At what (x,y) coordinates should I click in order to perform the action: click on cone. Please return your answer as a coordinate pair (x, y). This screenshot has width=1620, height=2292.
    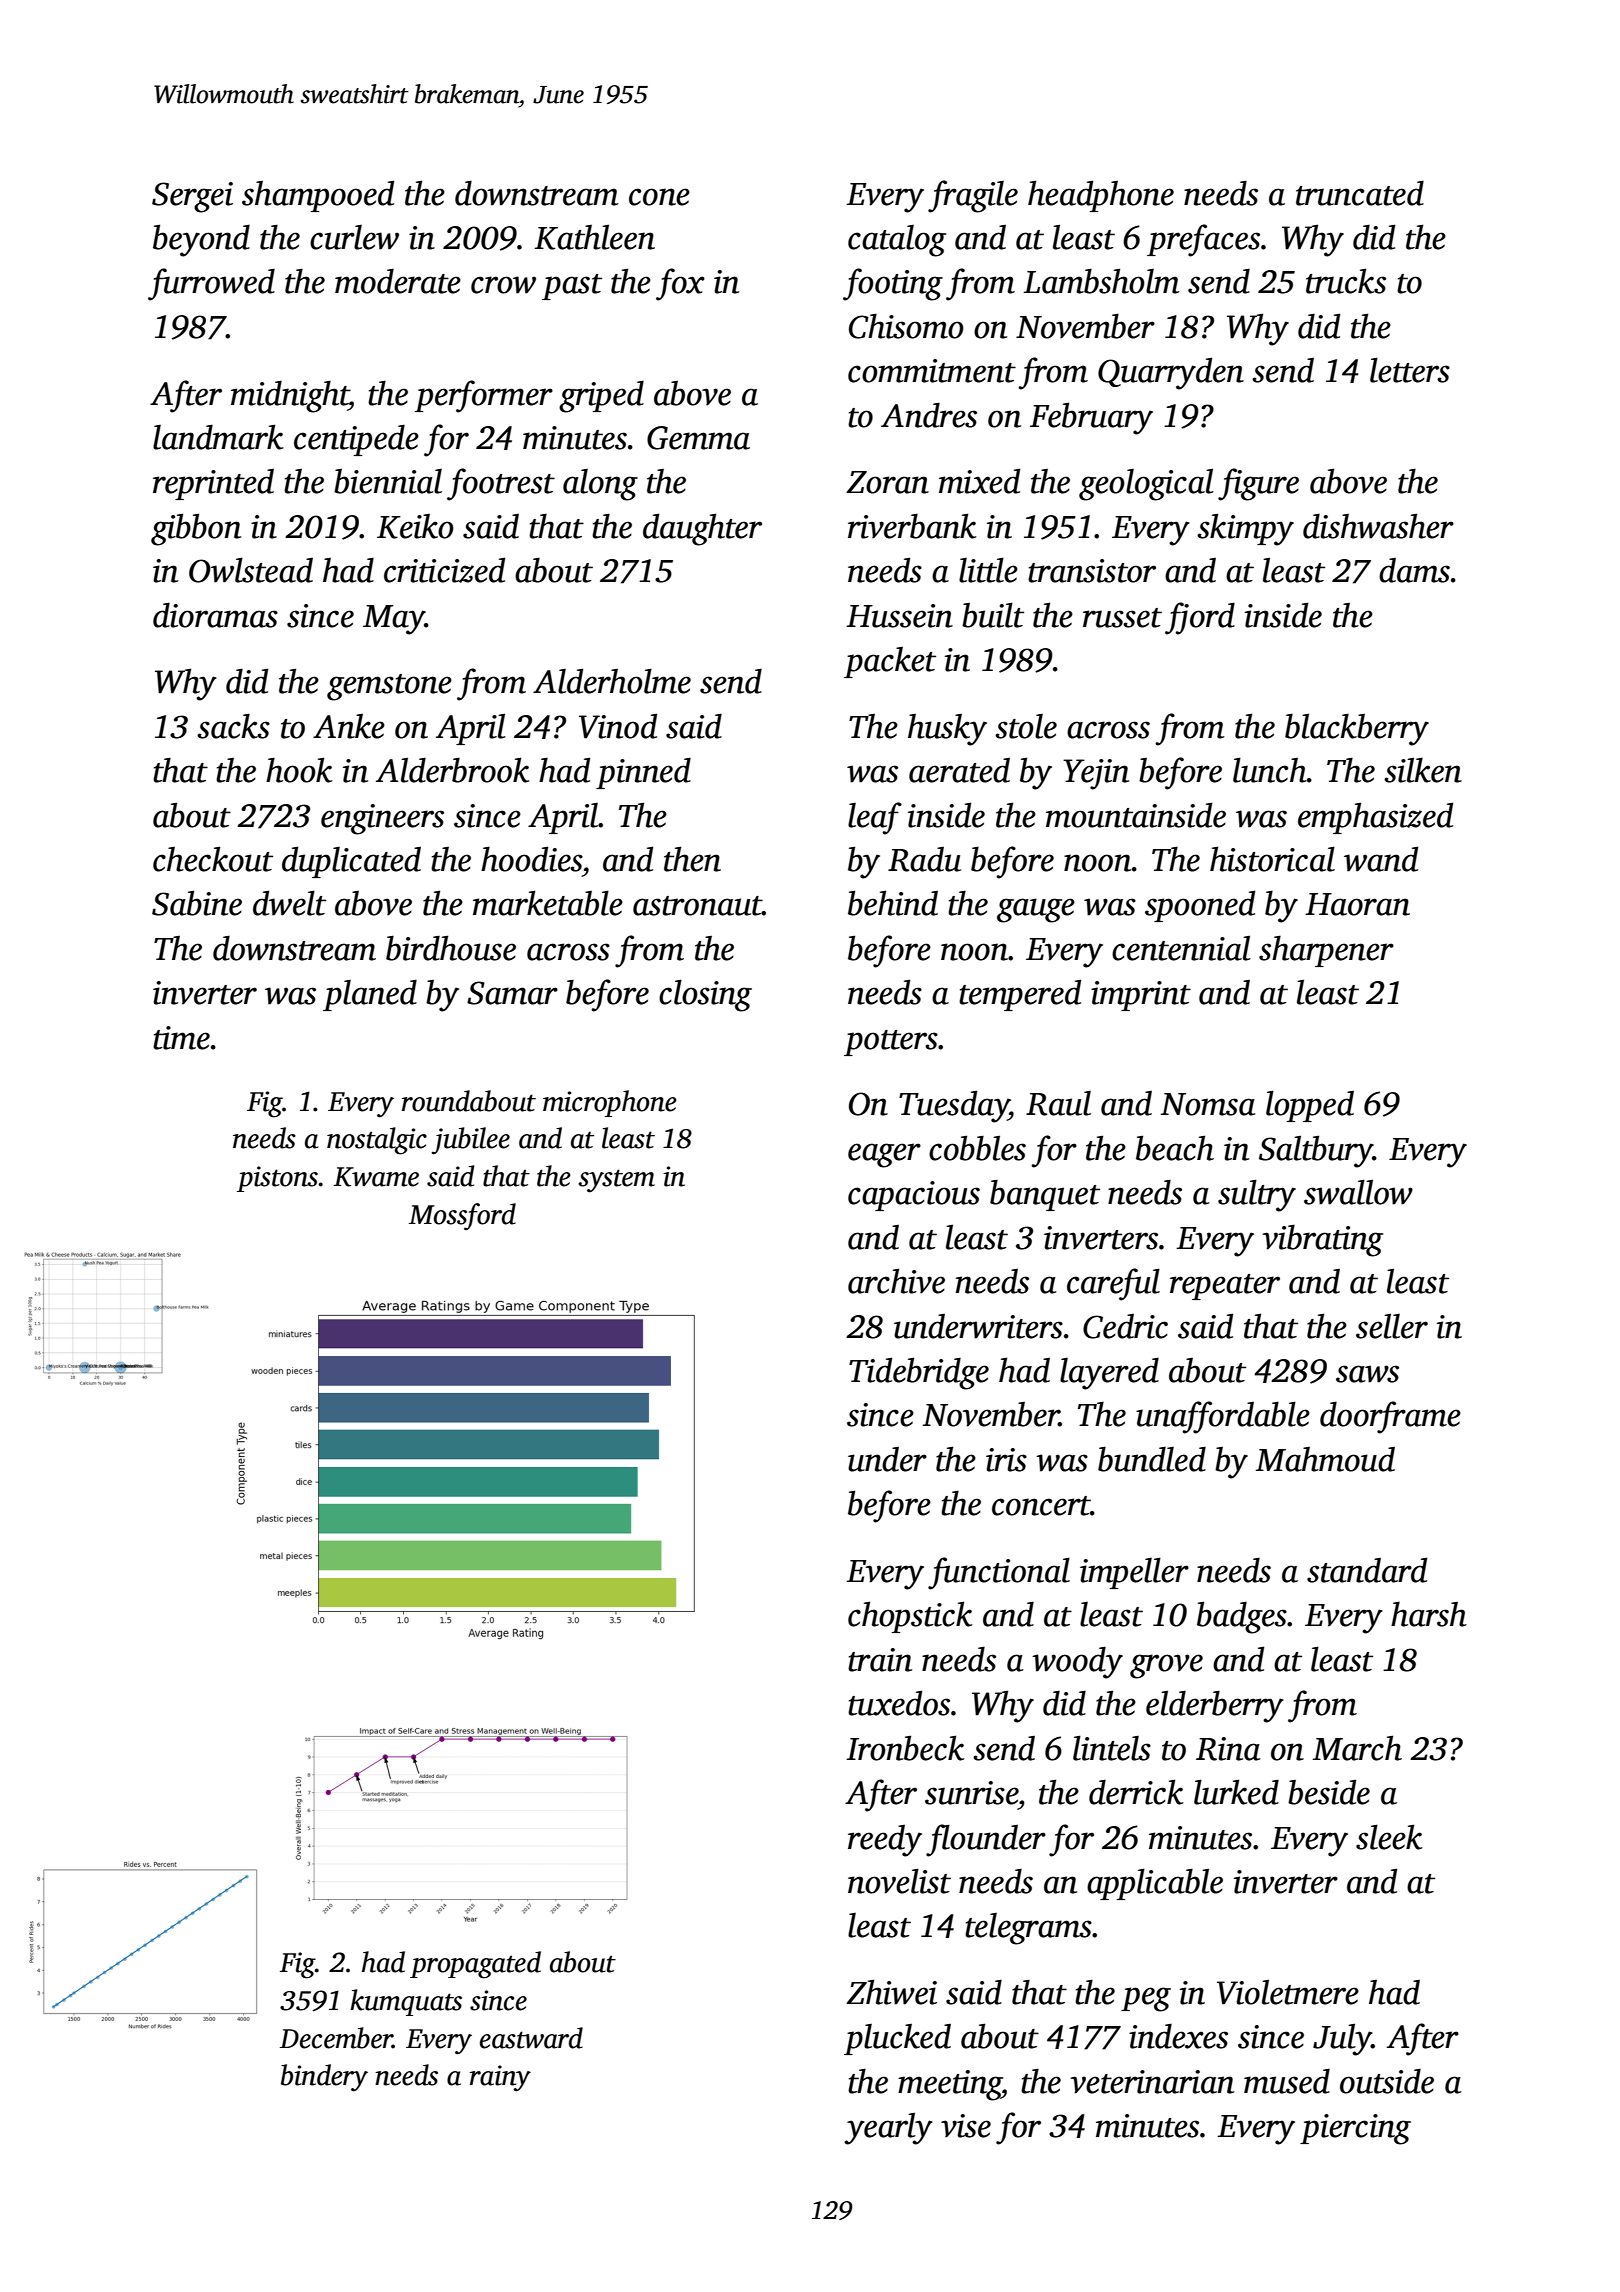
    Looking at the image, I should click on (659, 197).
